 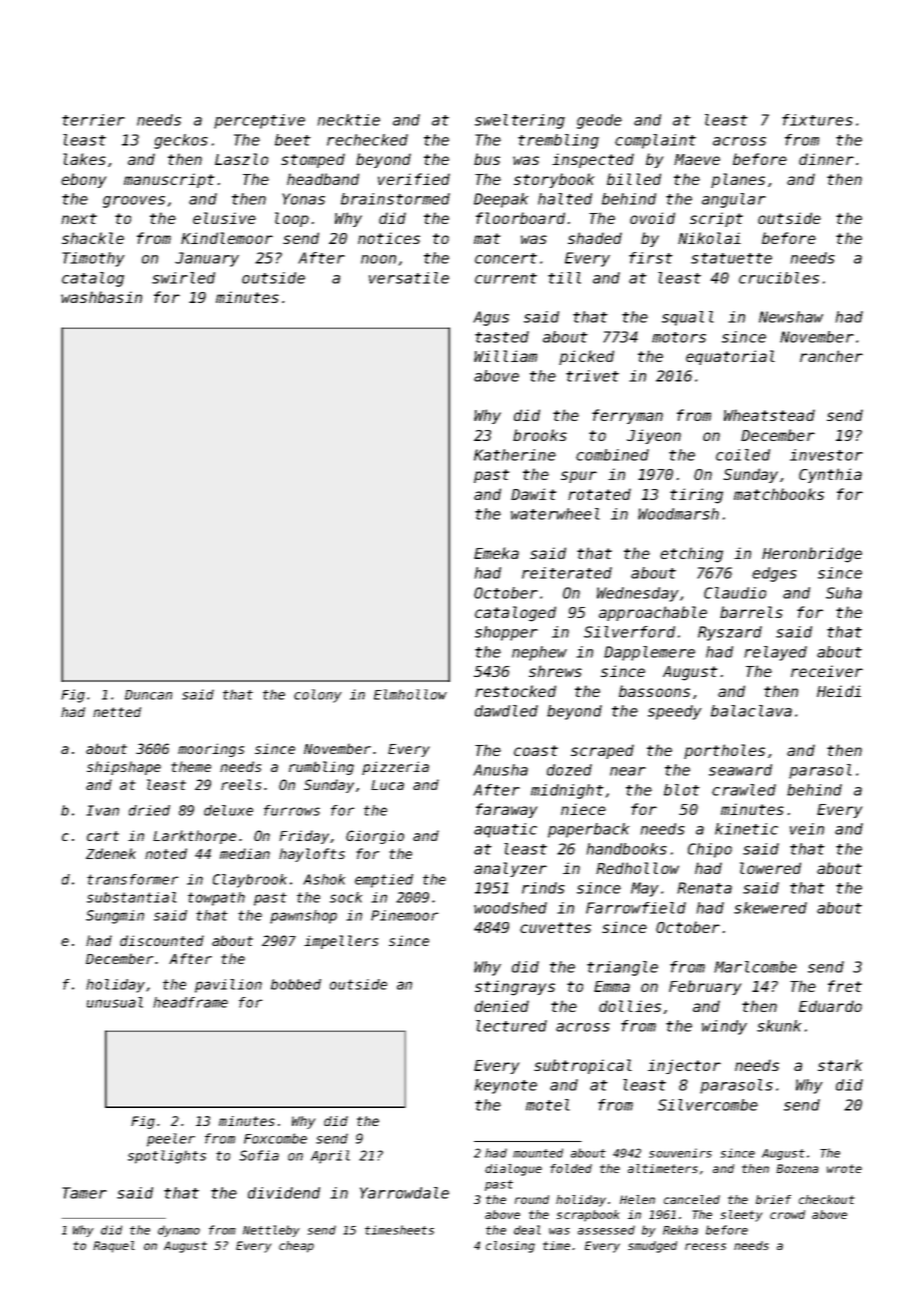 What do you see at coordinates (738, 180) in the screenshot?
I see `planes` at bounding box center [738, 180].
